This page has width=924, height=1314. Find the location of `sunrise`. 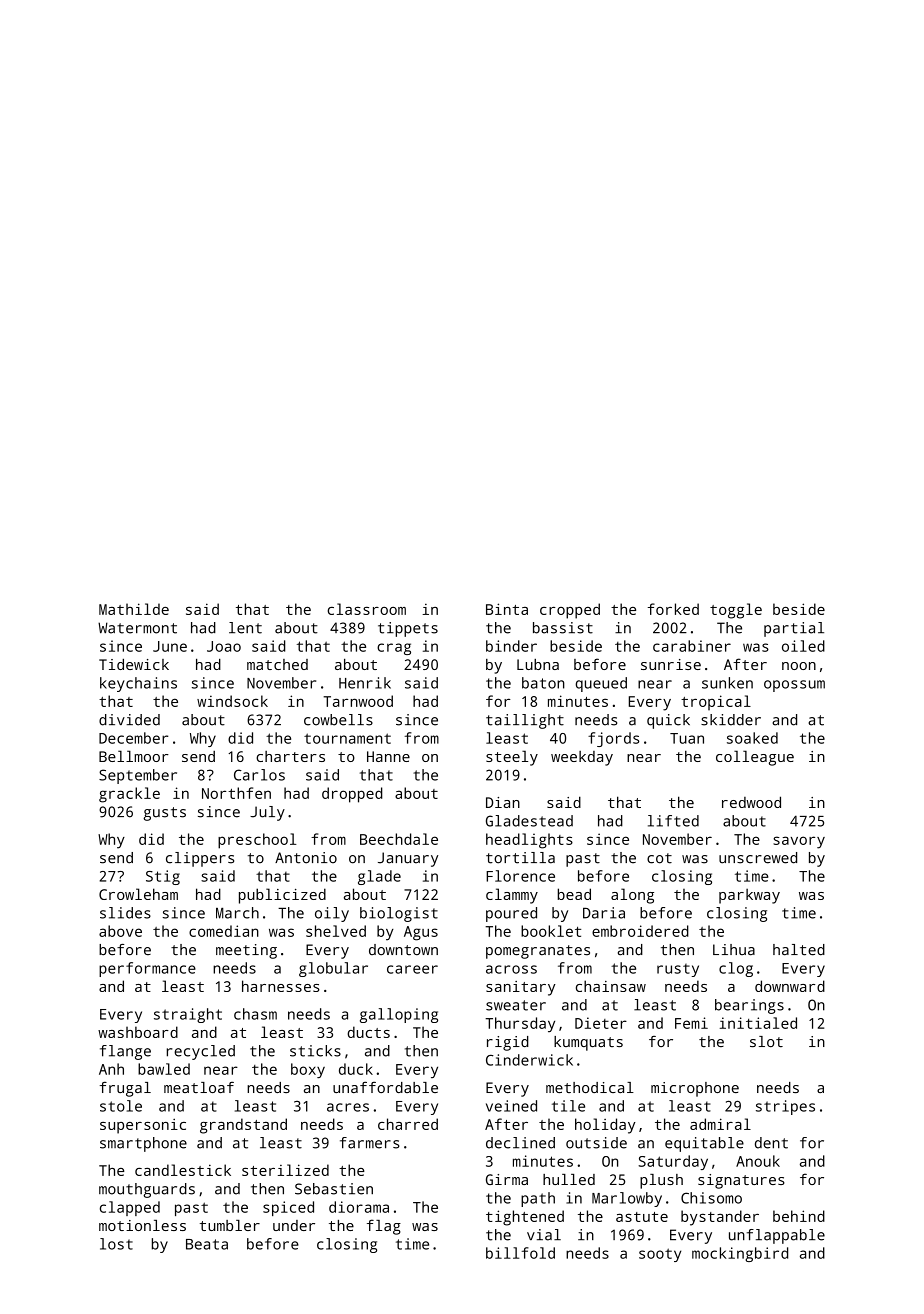

sunrise is located at coordinates (671, 664).
